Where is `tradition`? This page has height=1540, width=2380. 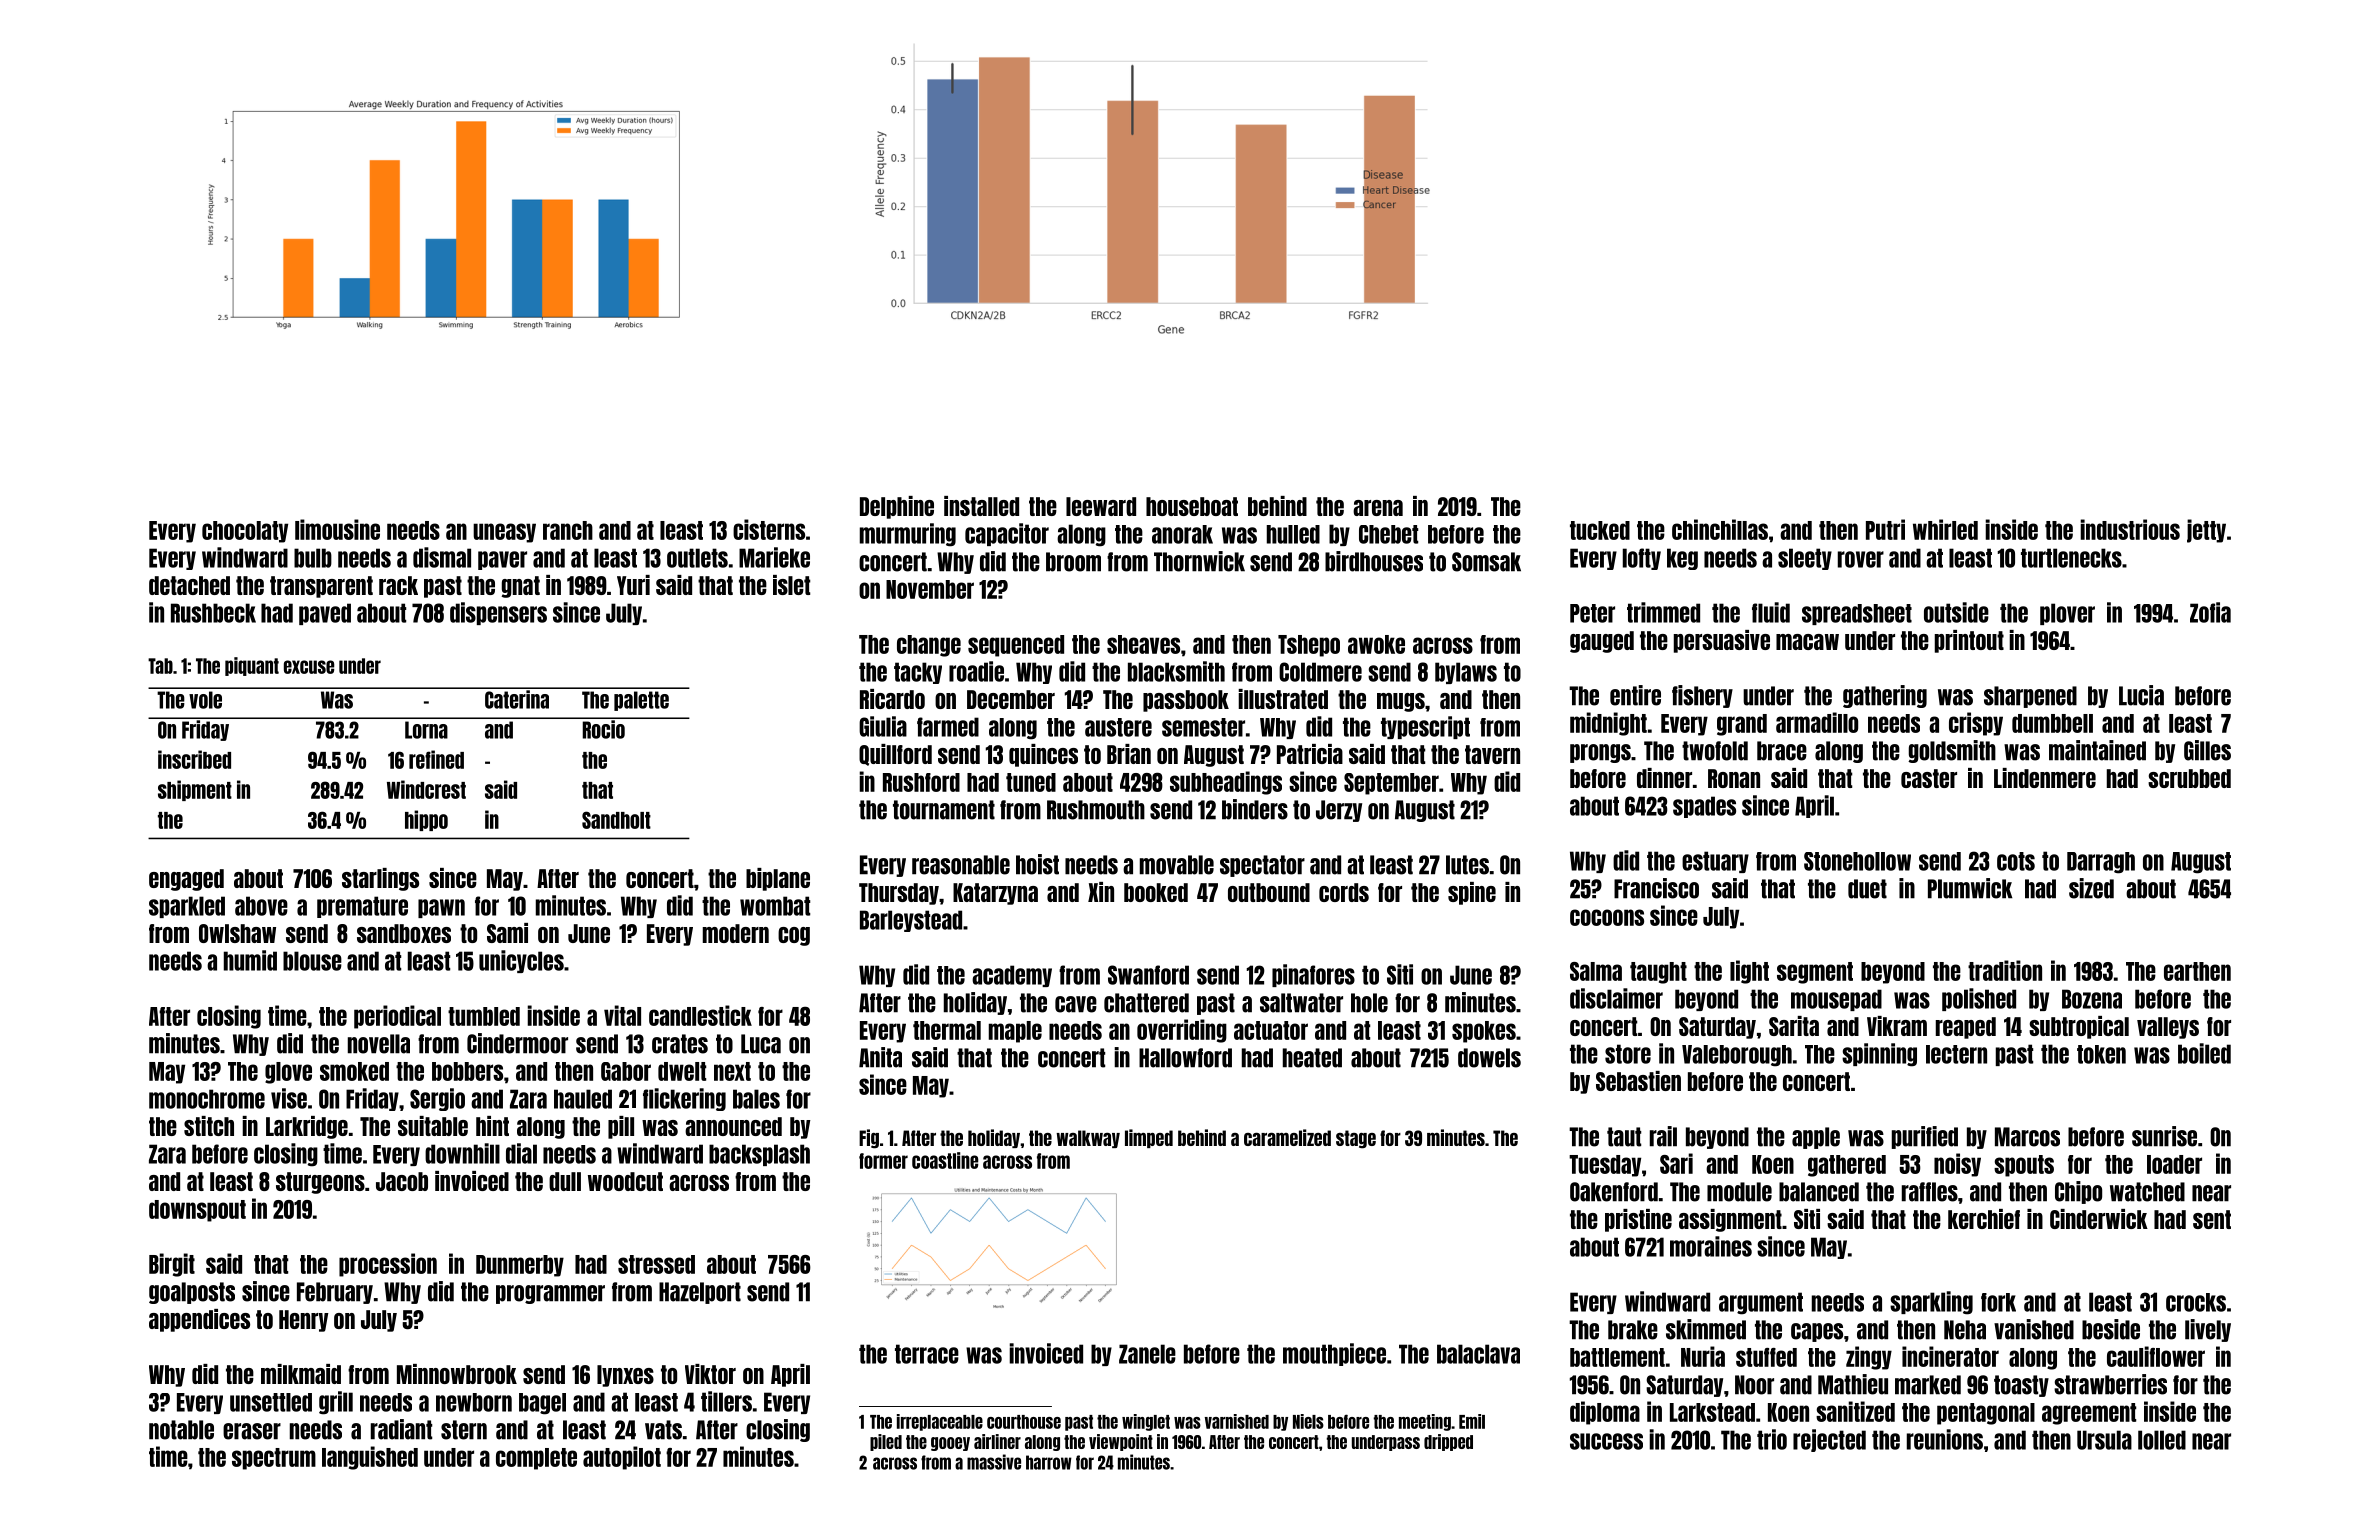
tradition is located at coordinates (2005, 970).
